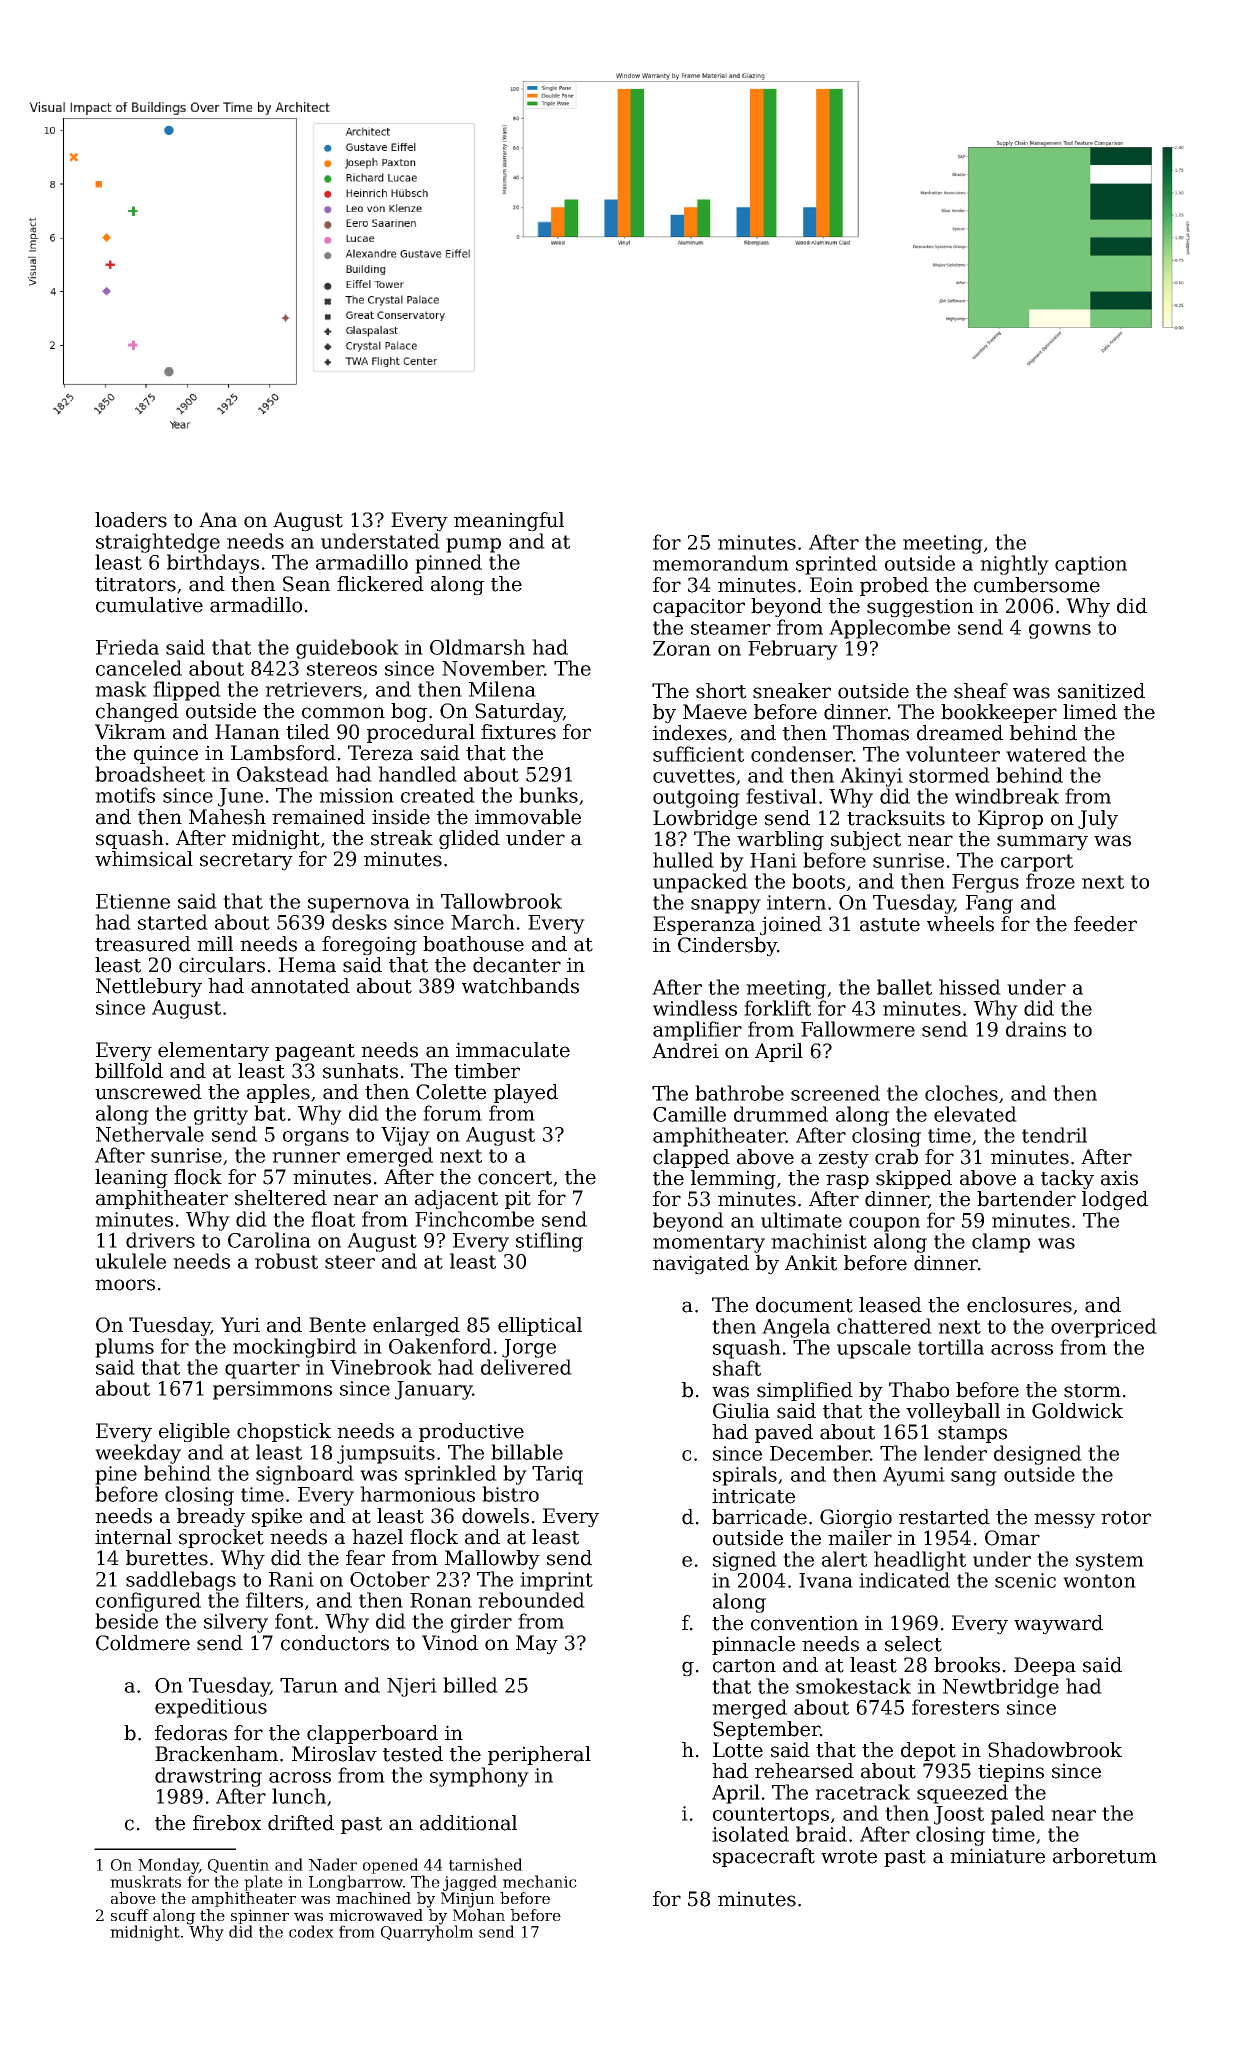 This document has height=2062, width=1252. What do you see at coordinates (1036, 1029) in the document?
I see `drains` at bounding box center [1036, 1029].
